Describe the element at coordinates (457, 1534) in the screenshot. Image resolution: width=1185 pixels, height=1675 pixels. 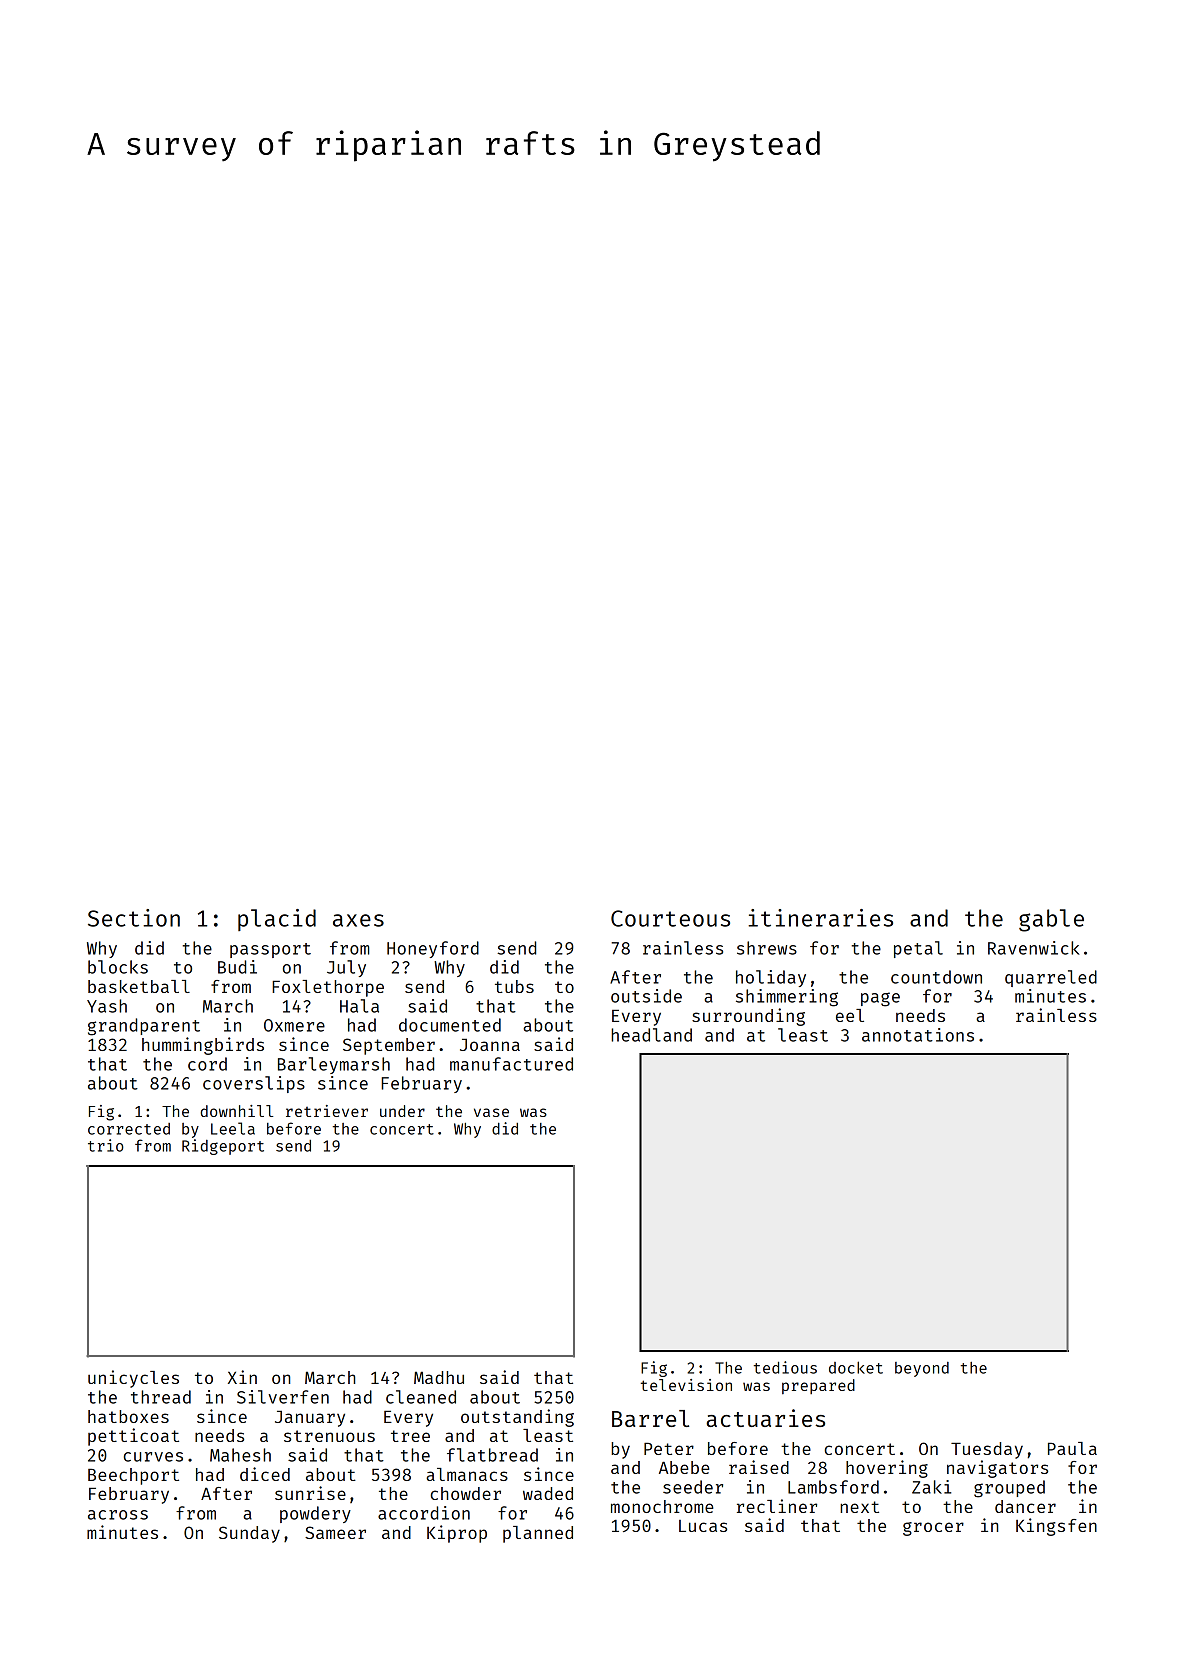
I see `Kiprop` at that location.
